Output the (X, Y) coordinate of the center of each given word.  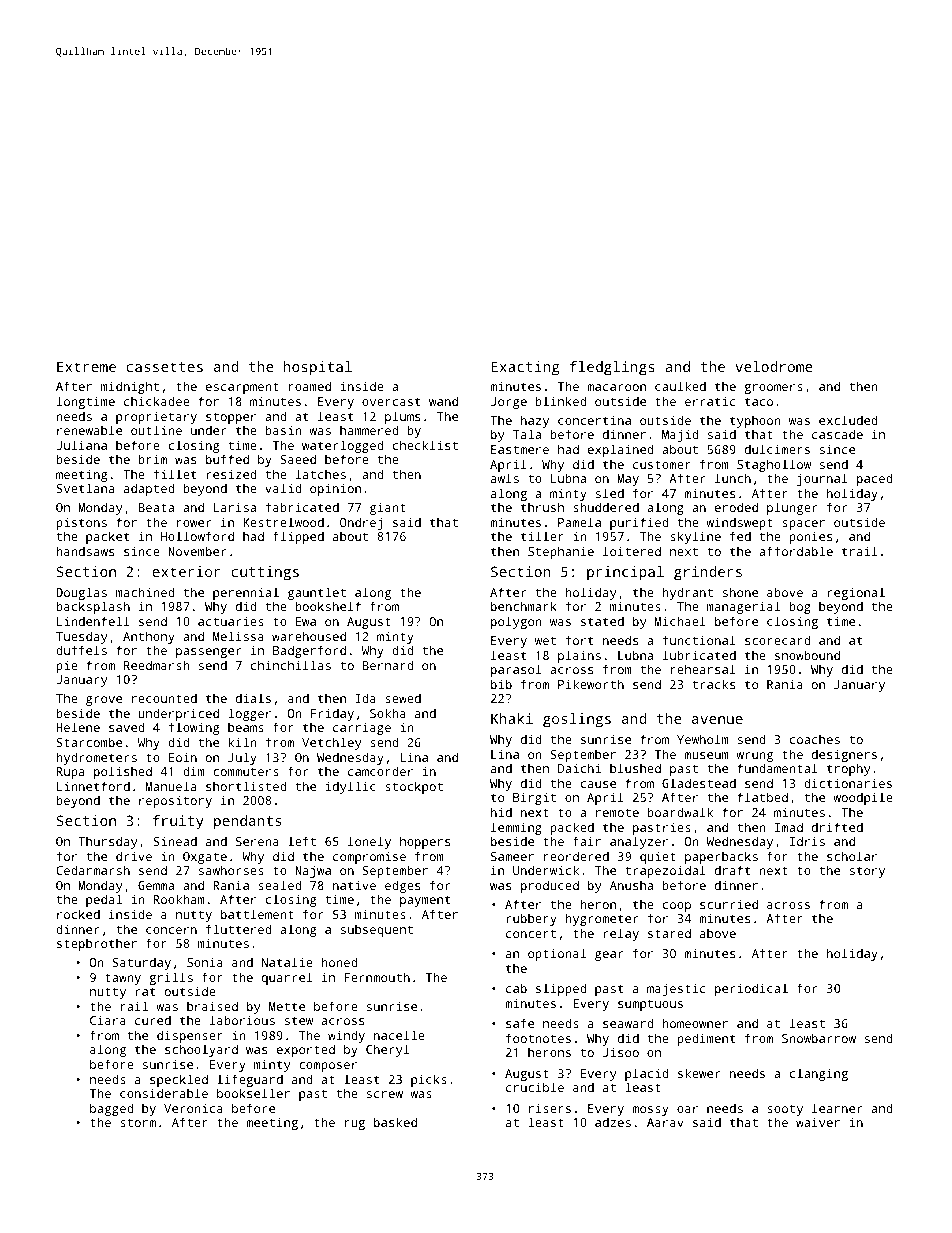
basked (395, 1122)
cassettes (165, 367)
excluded (848, 420)
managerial (743, 607)
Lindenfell (93, 621)
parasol (516, 670)
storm (138, 1123)
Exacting (525, 368)
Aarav (665, 1122)
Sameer (512, 856)
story (867, 872)
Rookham (179, 899)
